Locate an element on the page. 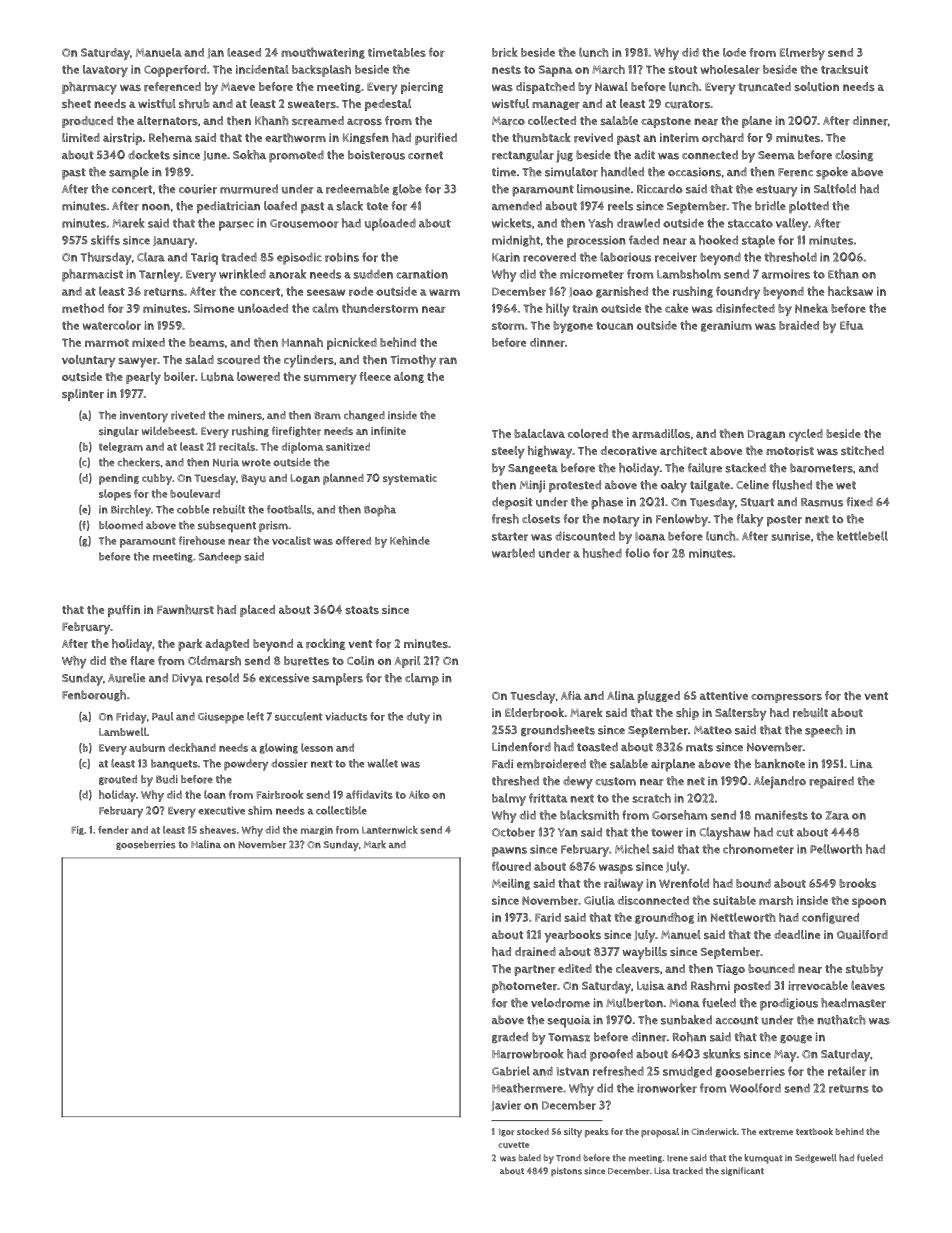 This image has width=952, height=1233. Lambsholm is located at coordinates (689, 274).
